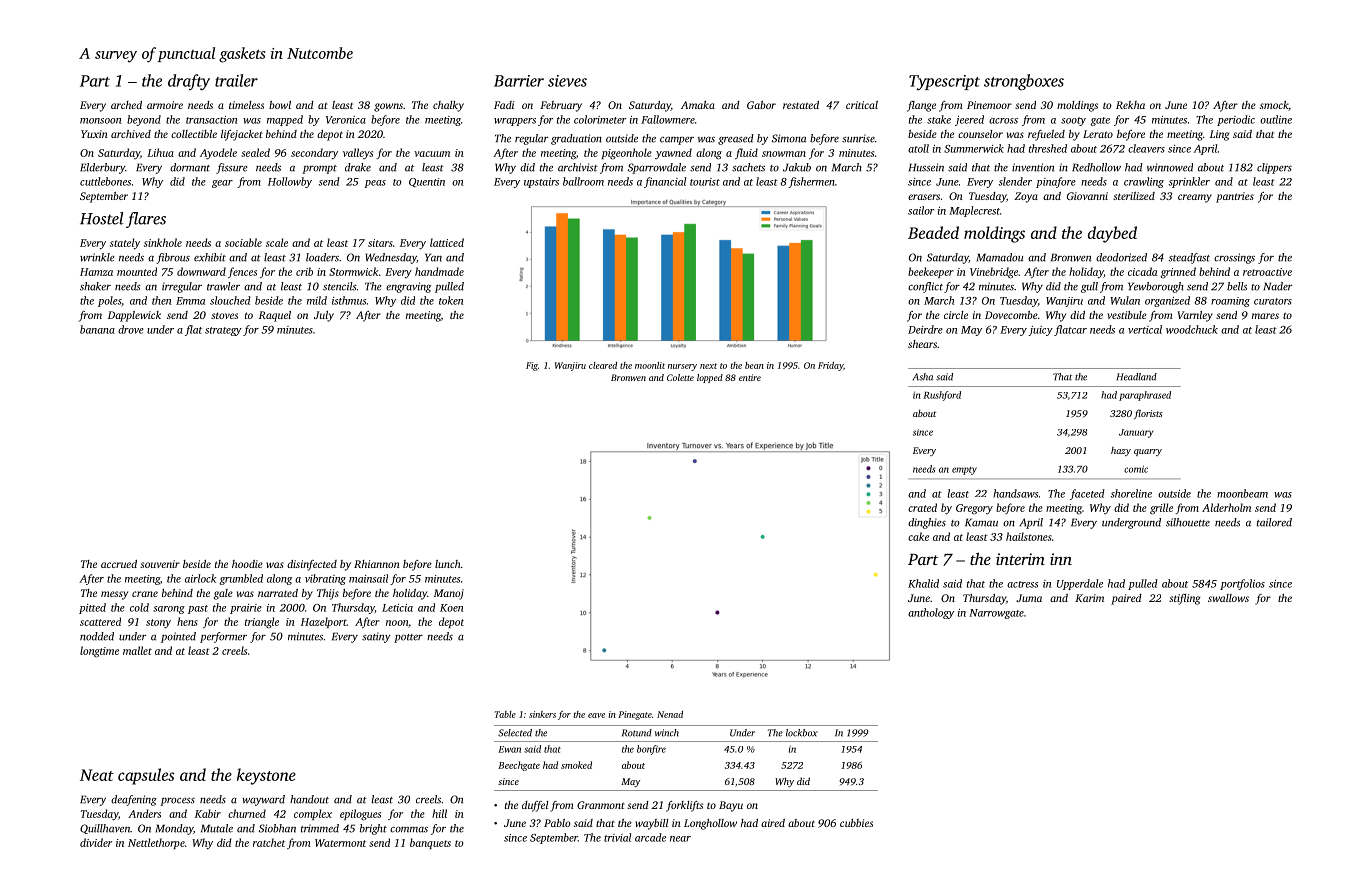 Image resolution: width=1372 pixels, height=887 pixels. What do you see at coordinates (922, 507) in the page?
I see `crated` at bounding box center [922, 507].
